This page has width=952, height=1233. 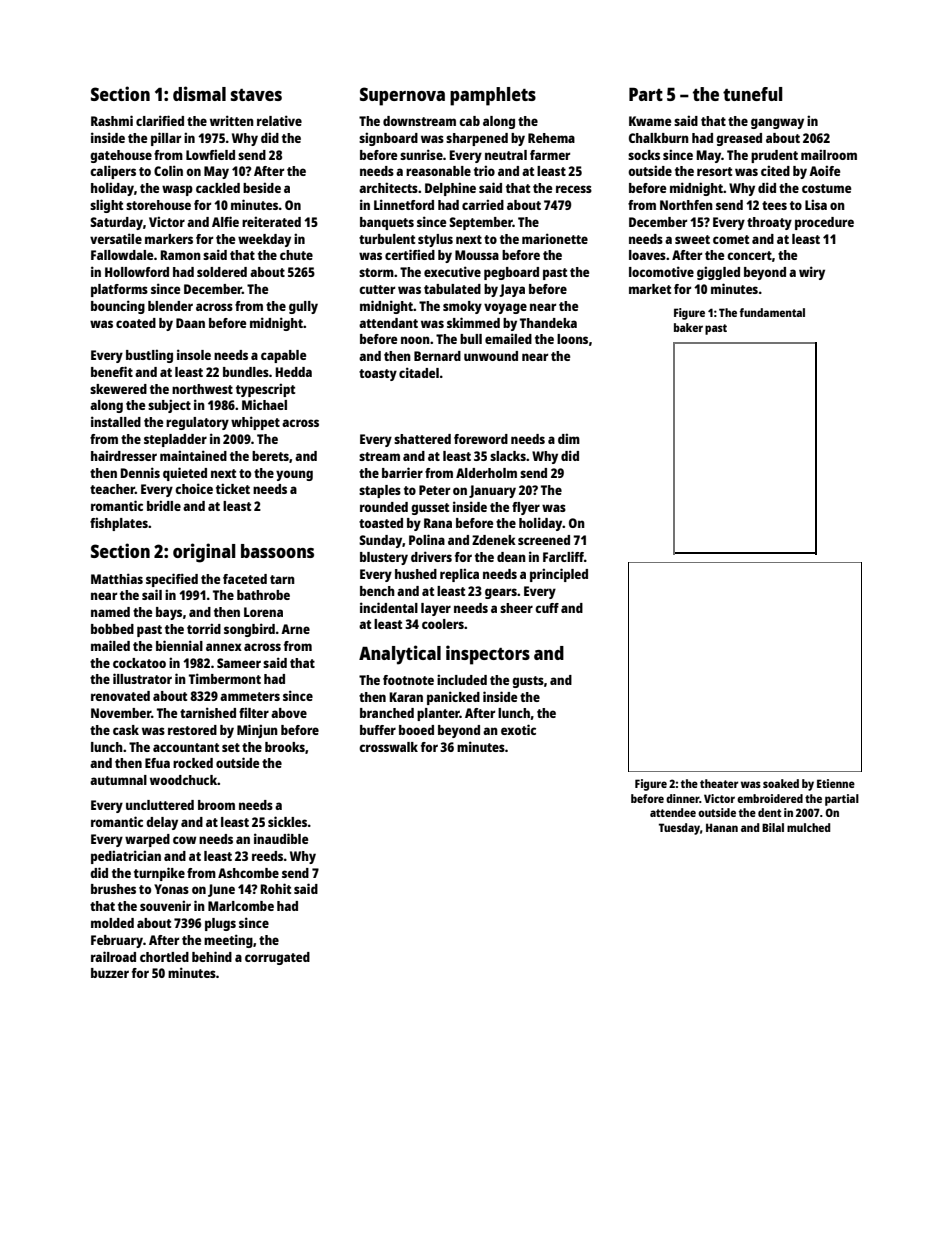 What do you see at coordinates (248, 873) in the page?
I see `Ashcombe` at bounding box center [248, 873].
